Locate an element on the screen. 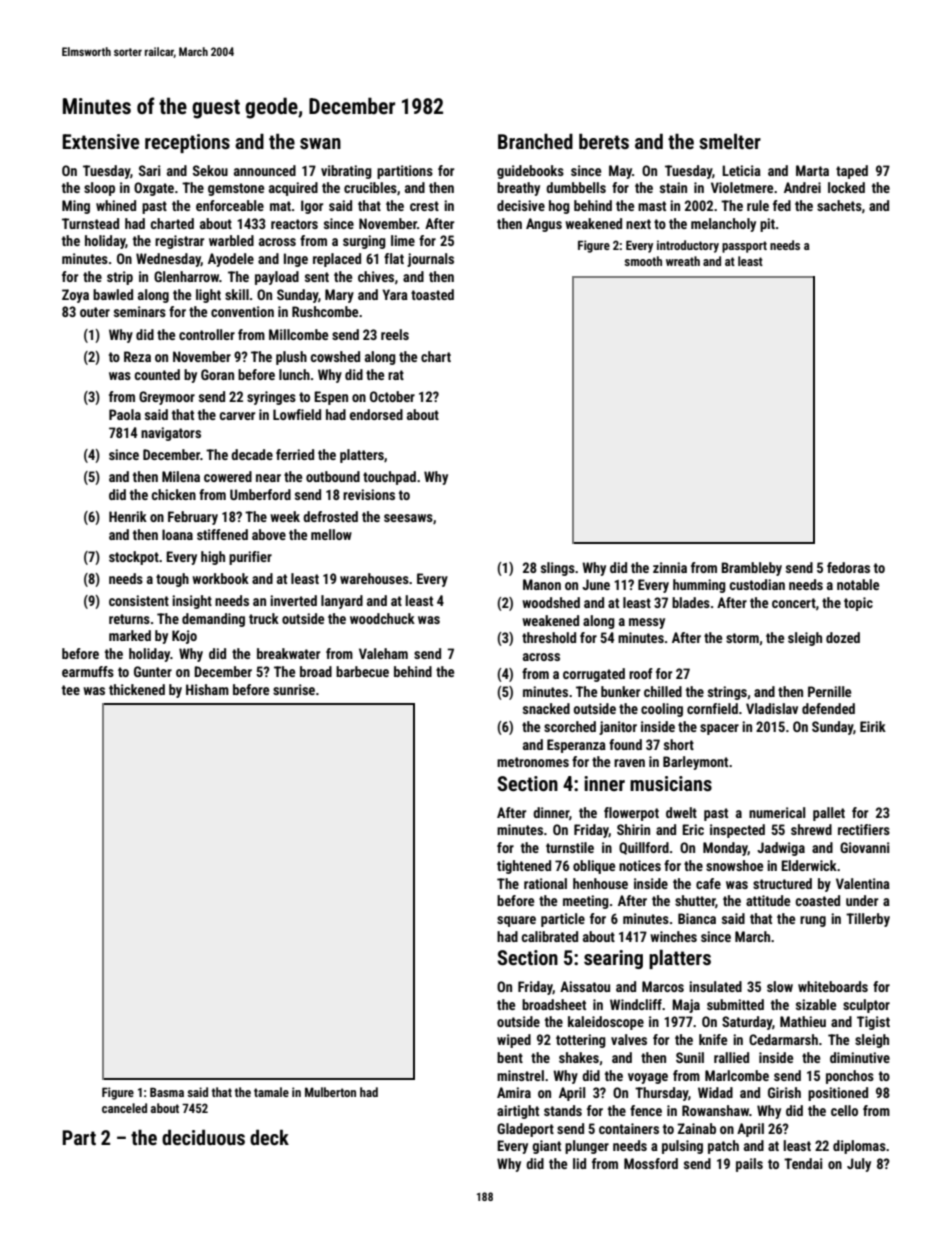  sunrise is located at coordinates (294, 689).
